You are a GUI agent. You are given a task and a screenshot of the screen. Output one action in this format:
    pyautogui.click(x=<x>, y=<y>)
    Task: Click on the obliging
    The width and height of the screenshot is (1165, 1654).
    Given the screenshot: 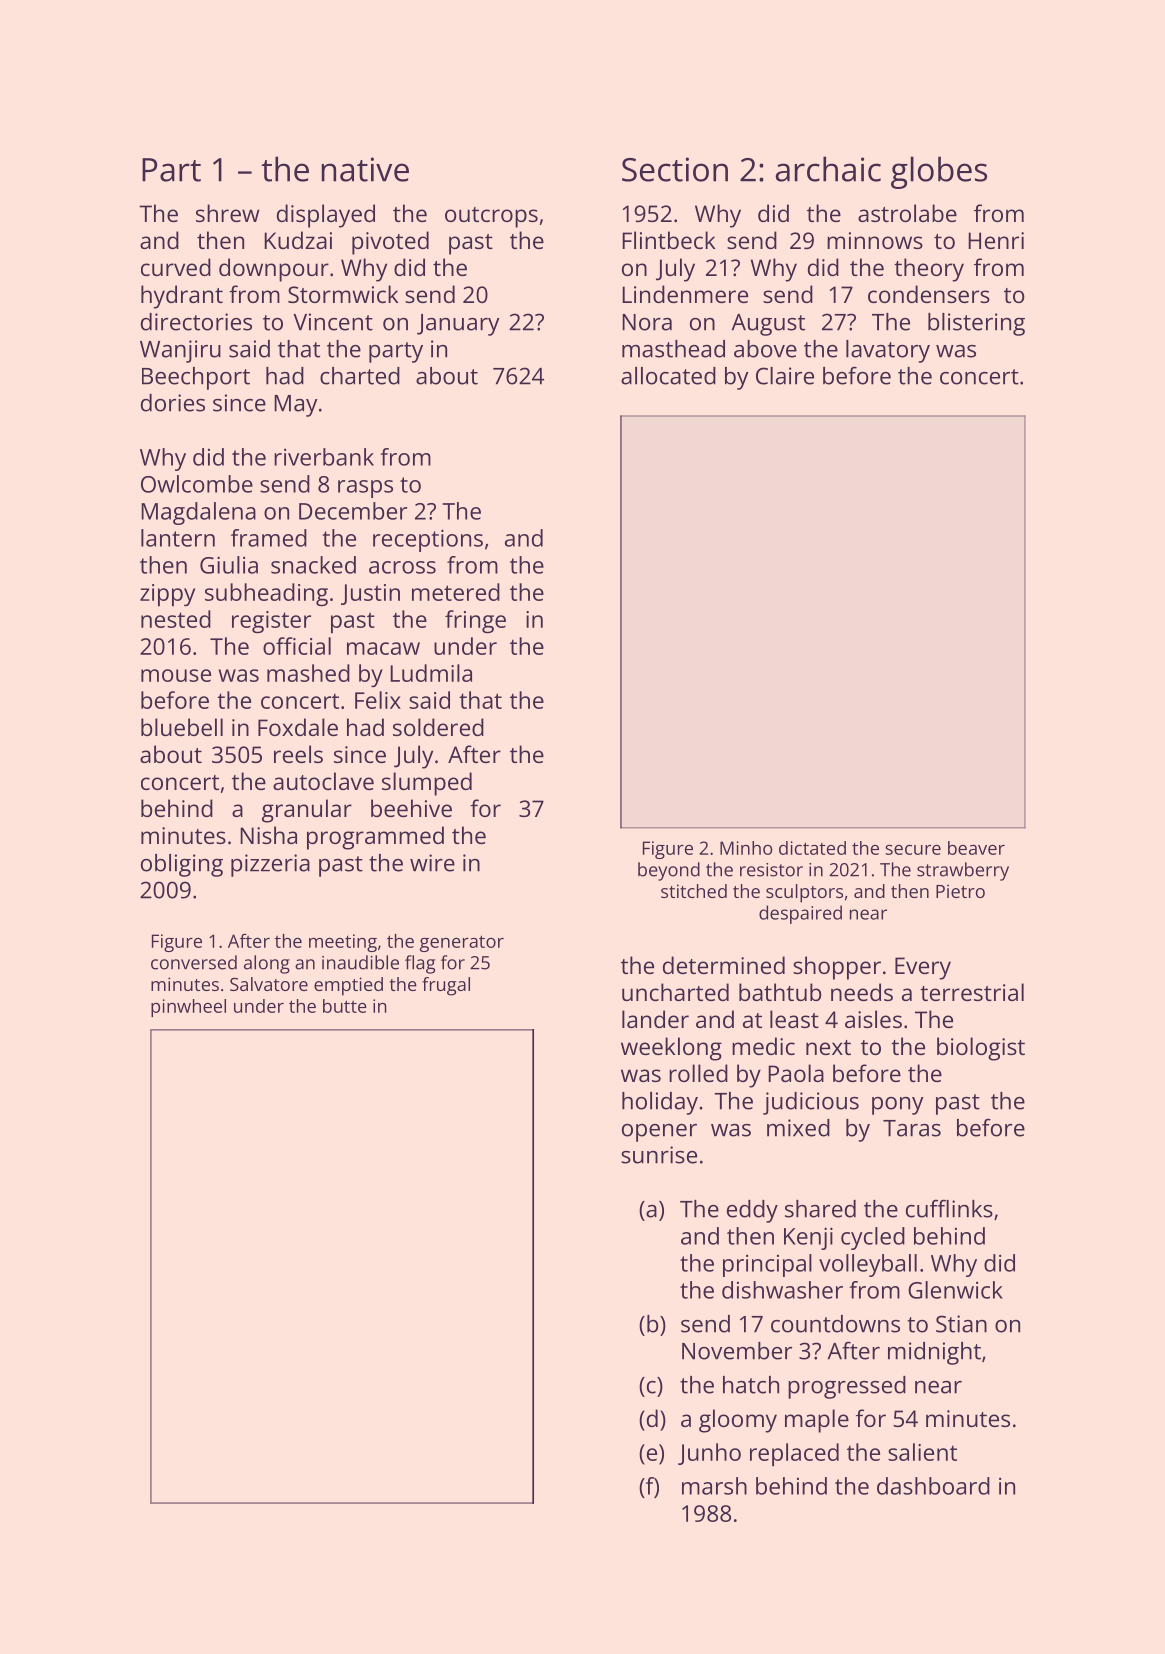 What is the action you would take?
    pyautogui.click(x=182, y=865)
